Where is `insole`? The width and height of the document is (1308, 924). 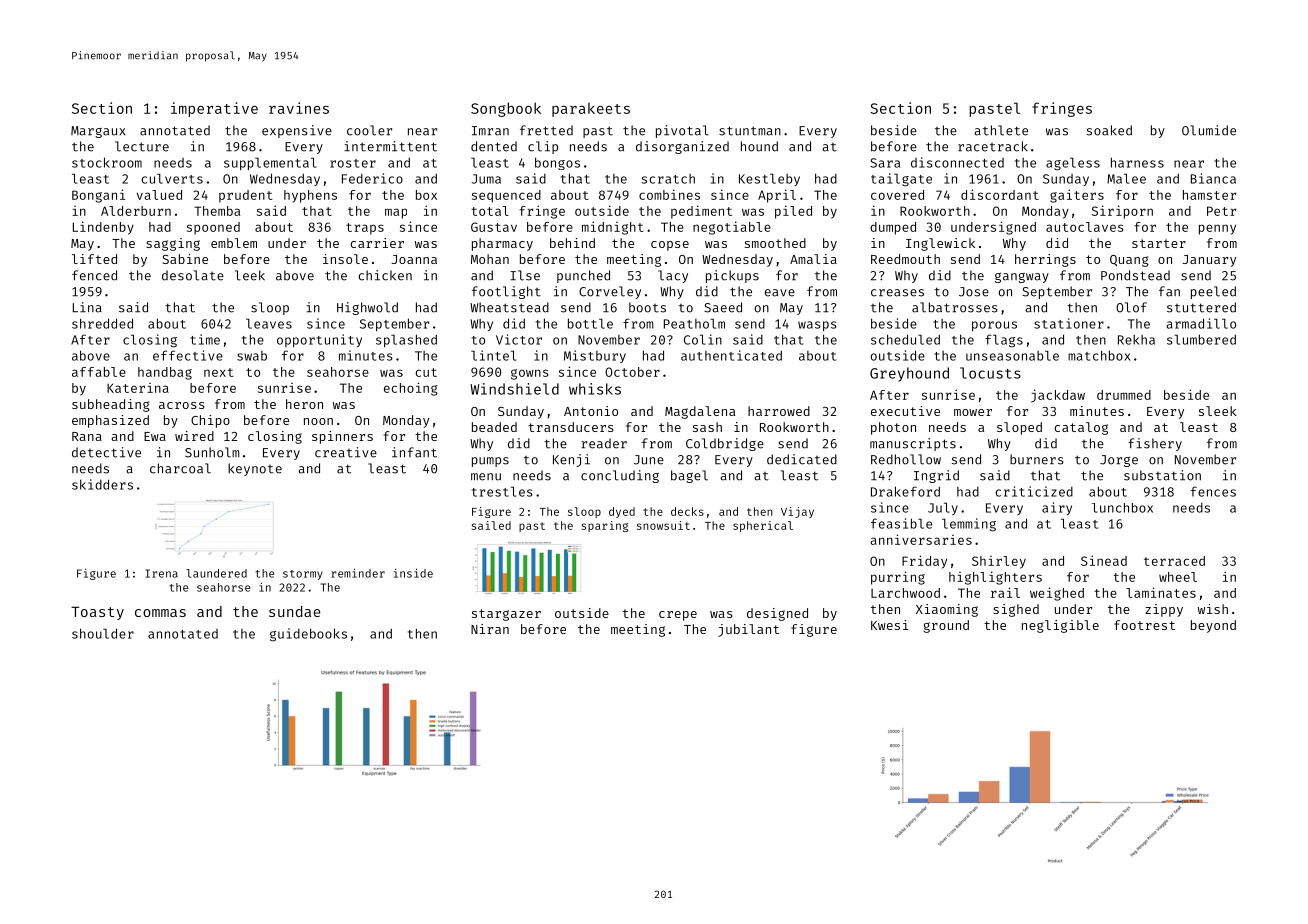 insole is located at coordinates (345, 259).
